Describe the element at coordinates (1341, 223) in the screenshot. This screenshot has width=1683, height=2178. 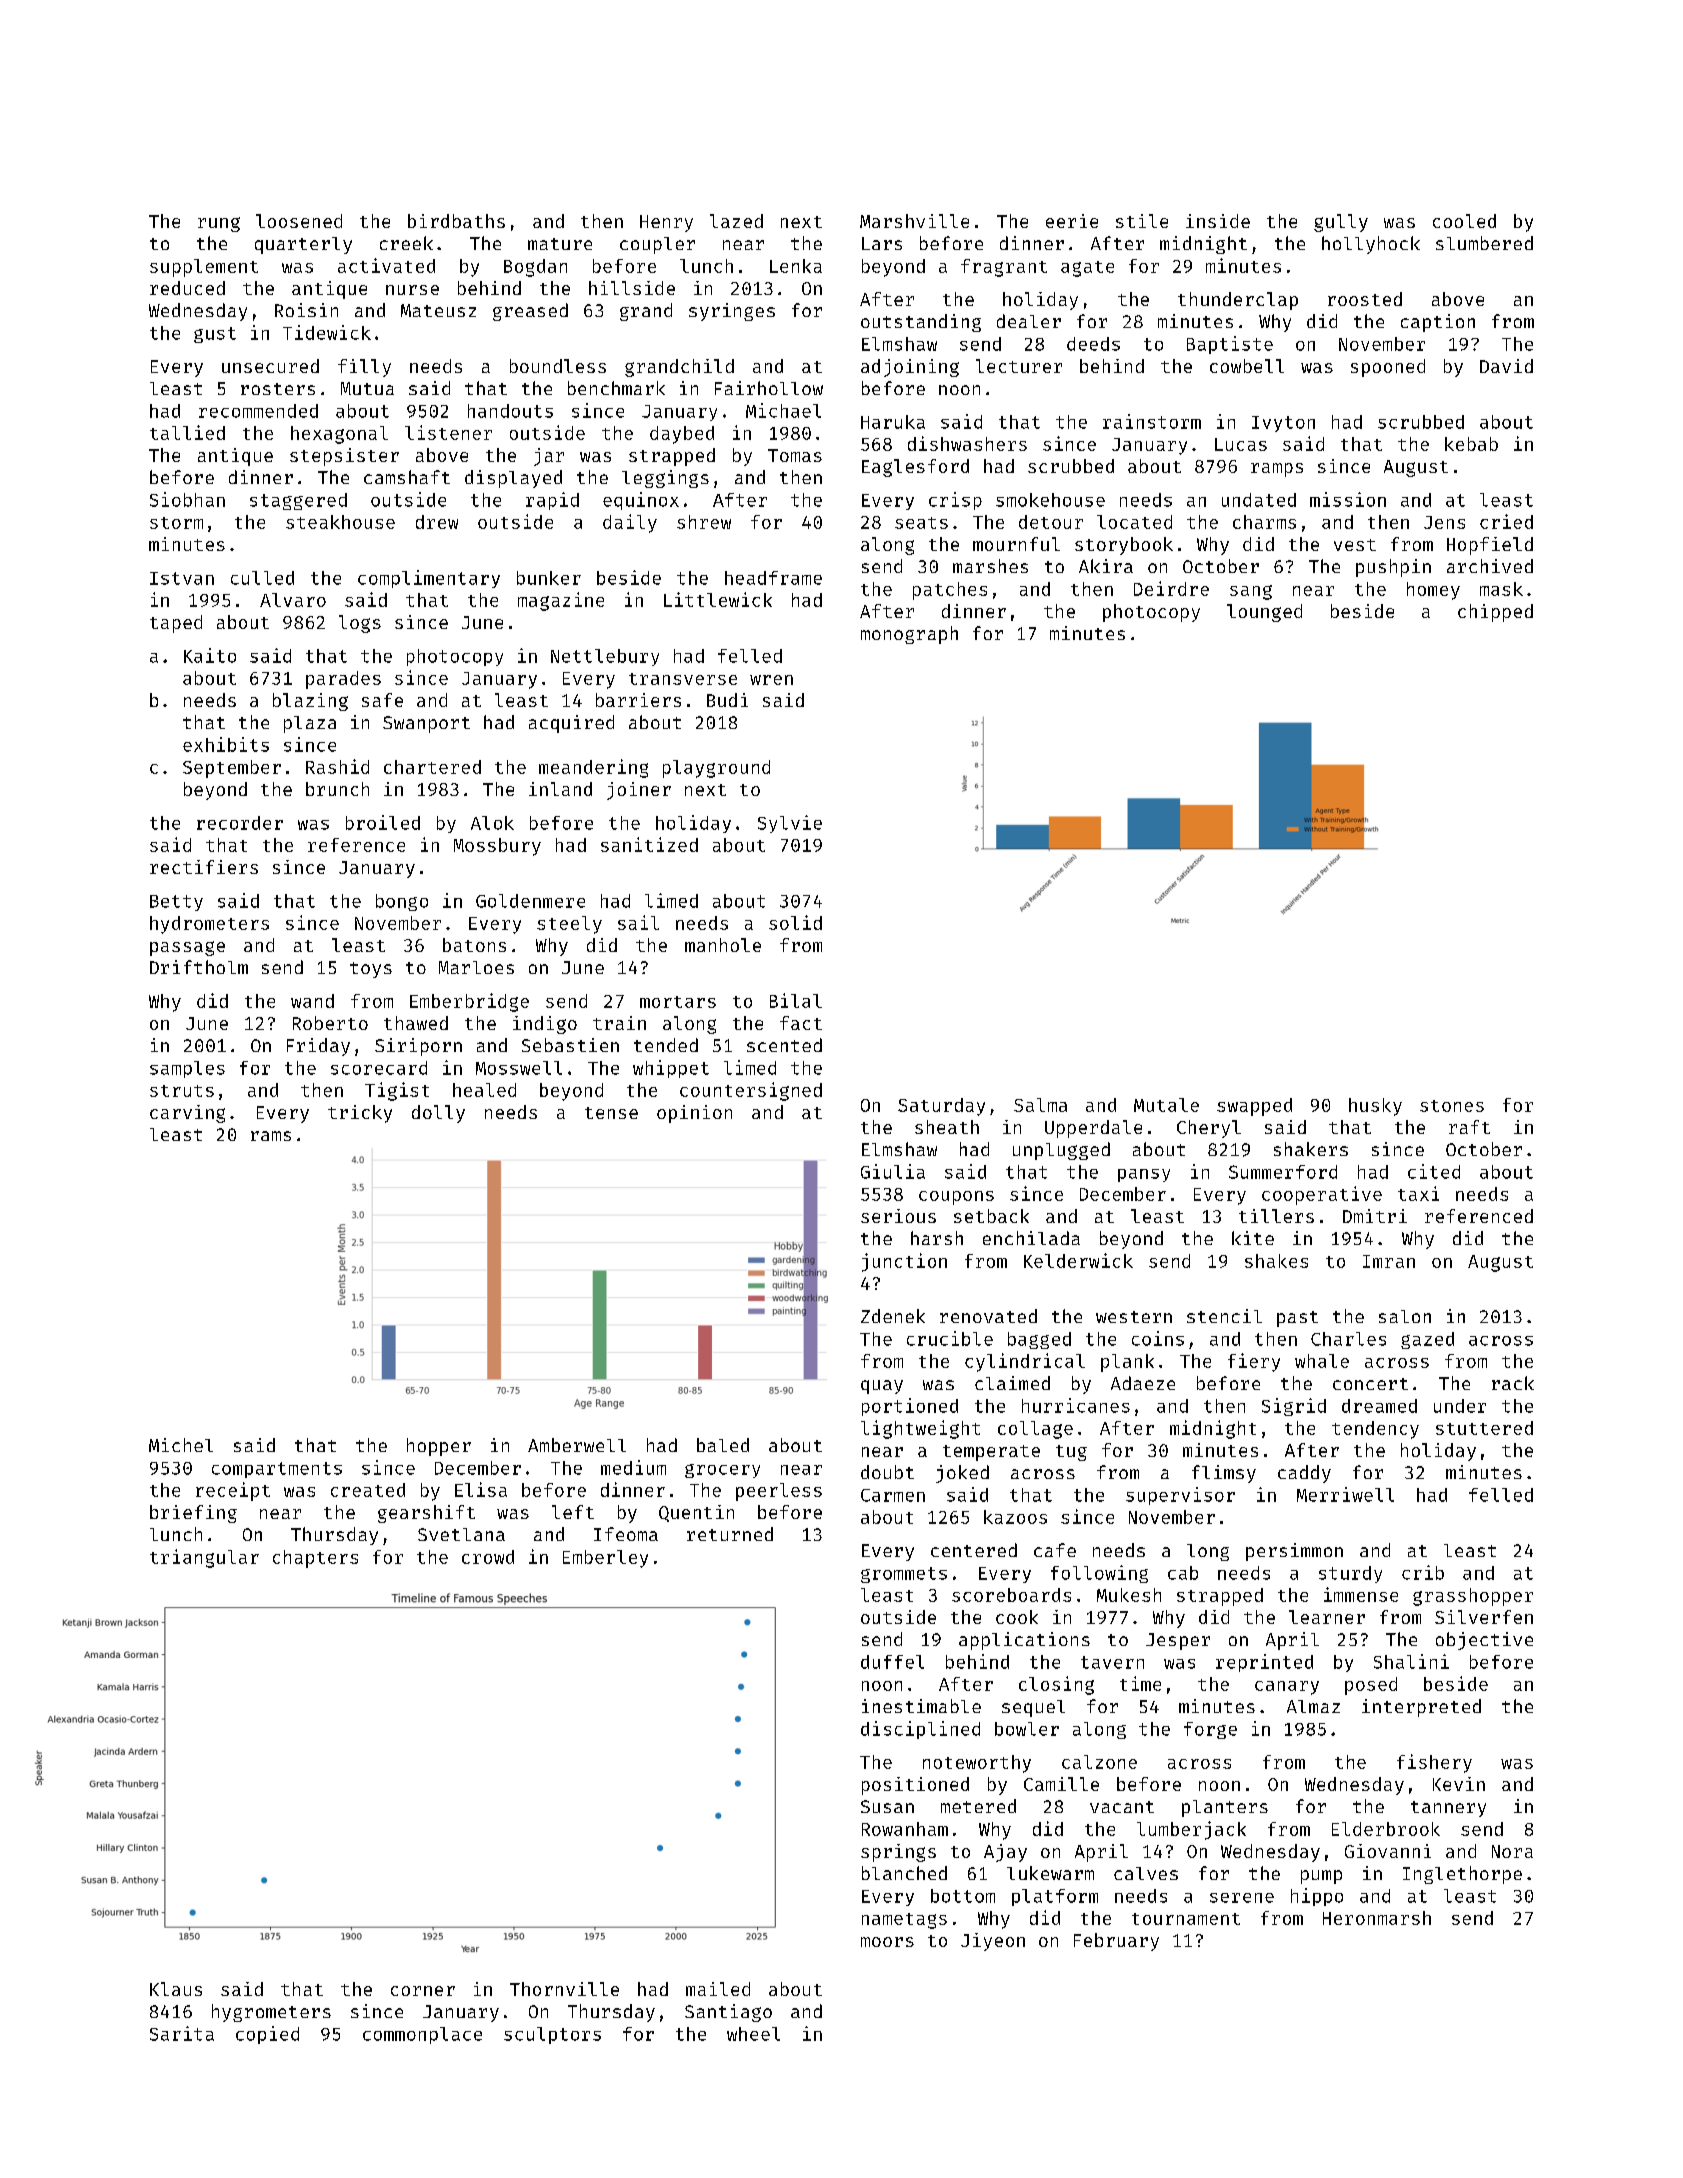
I see `gully` at that location.
